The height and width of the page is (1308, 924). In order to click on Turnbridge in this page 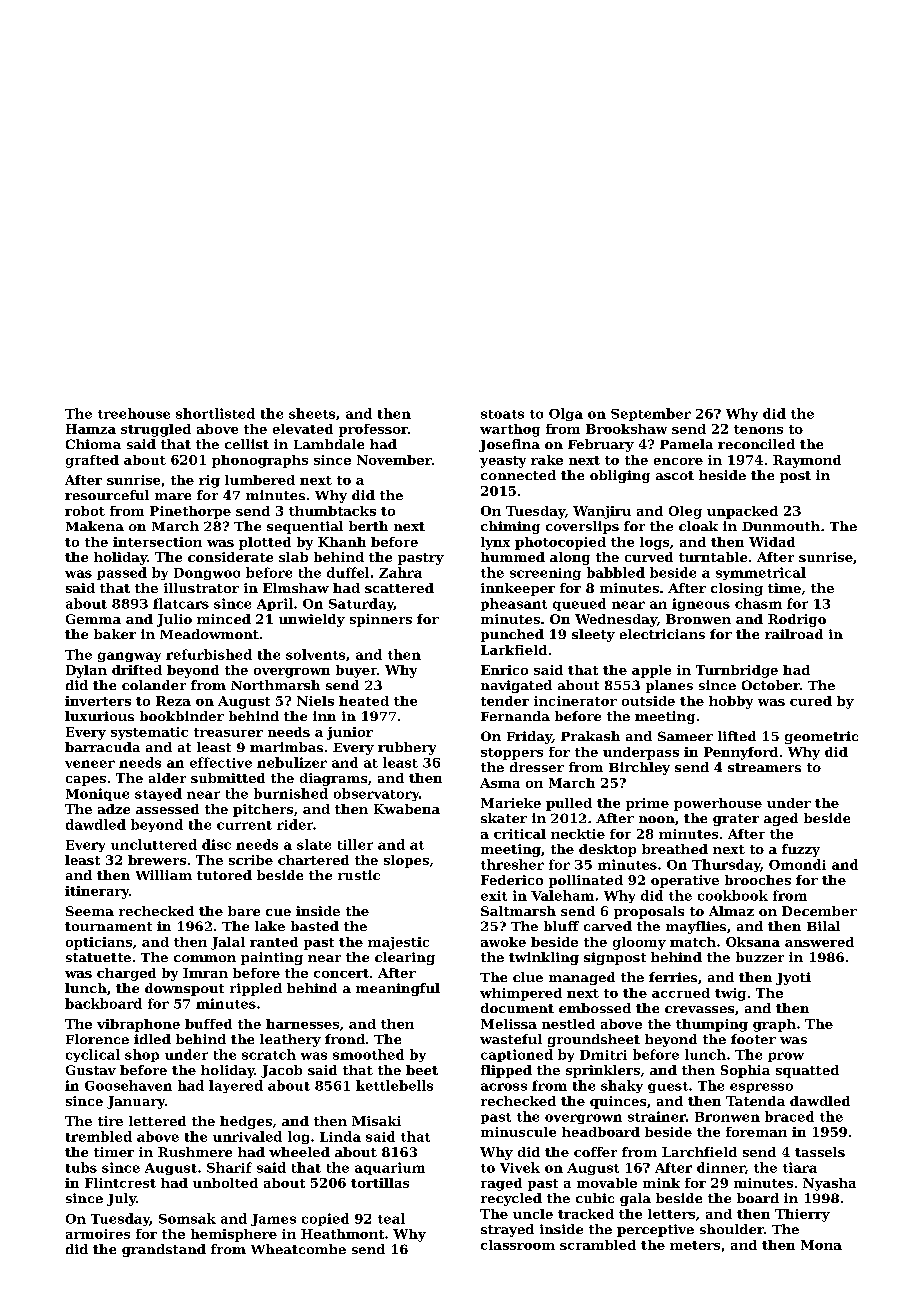, I will do `click(737, 671)`.
